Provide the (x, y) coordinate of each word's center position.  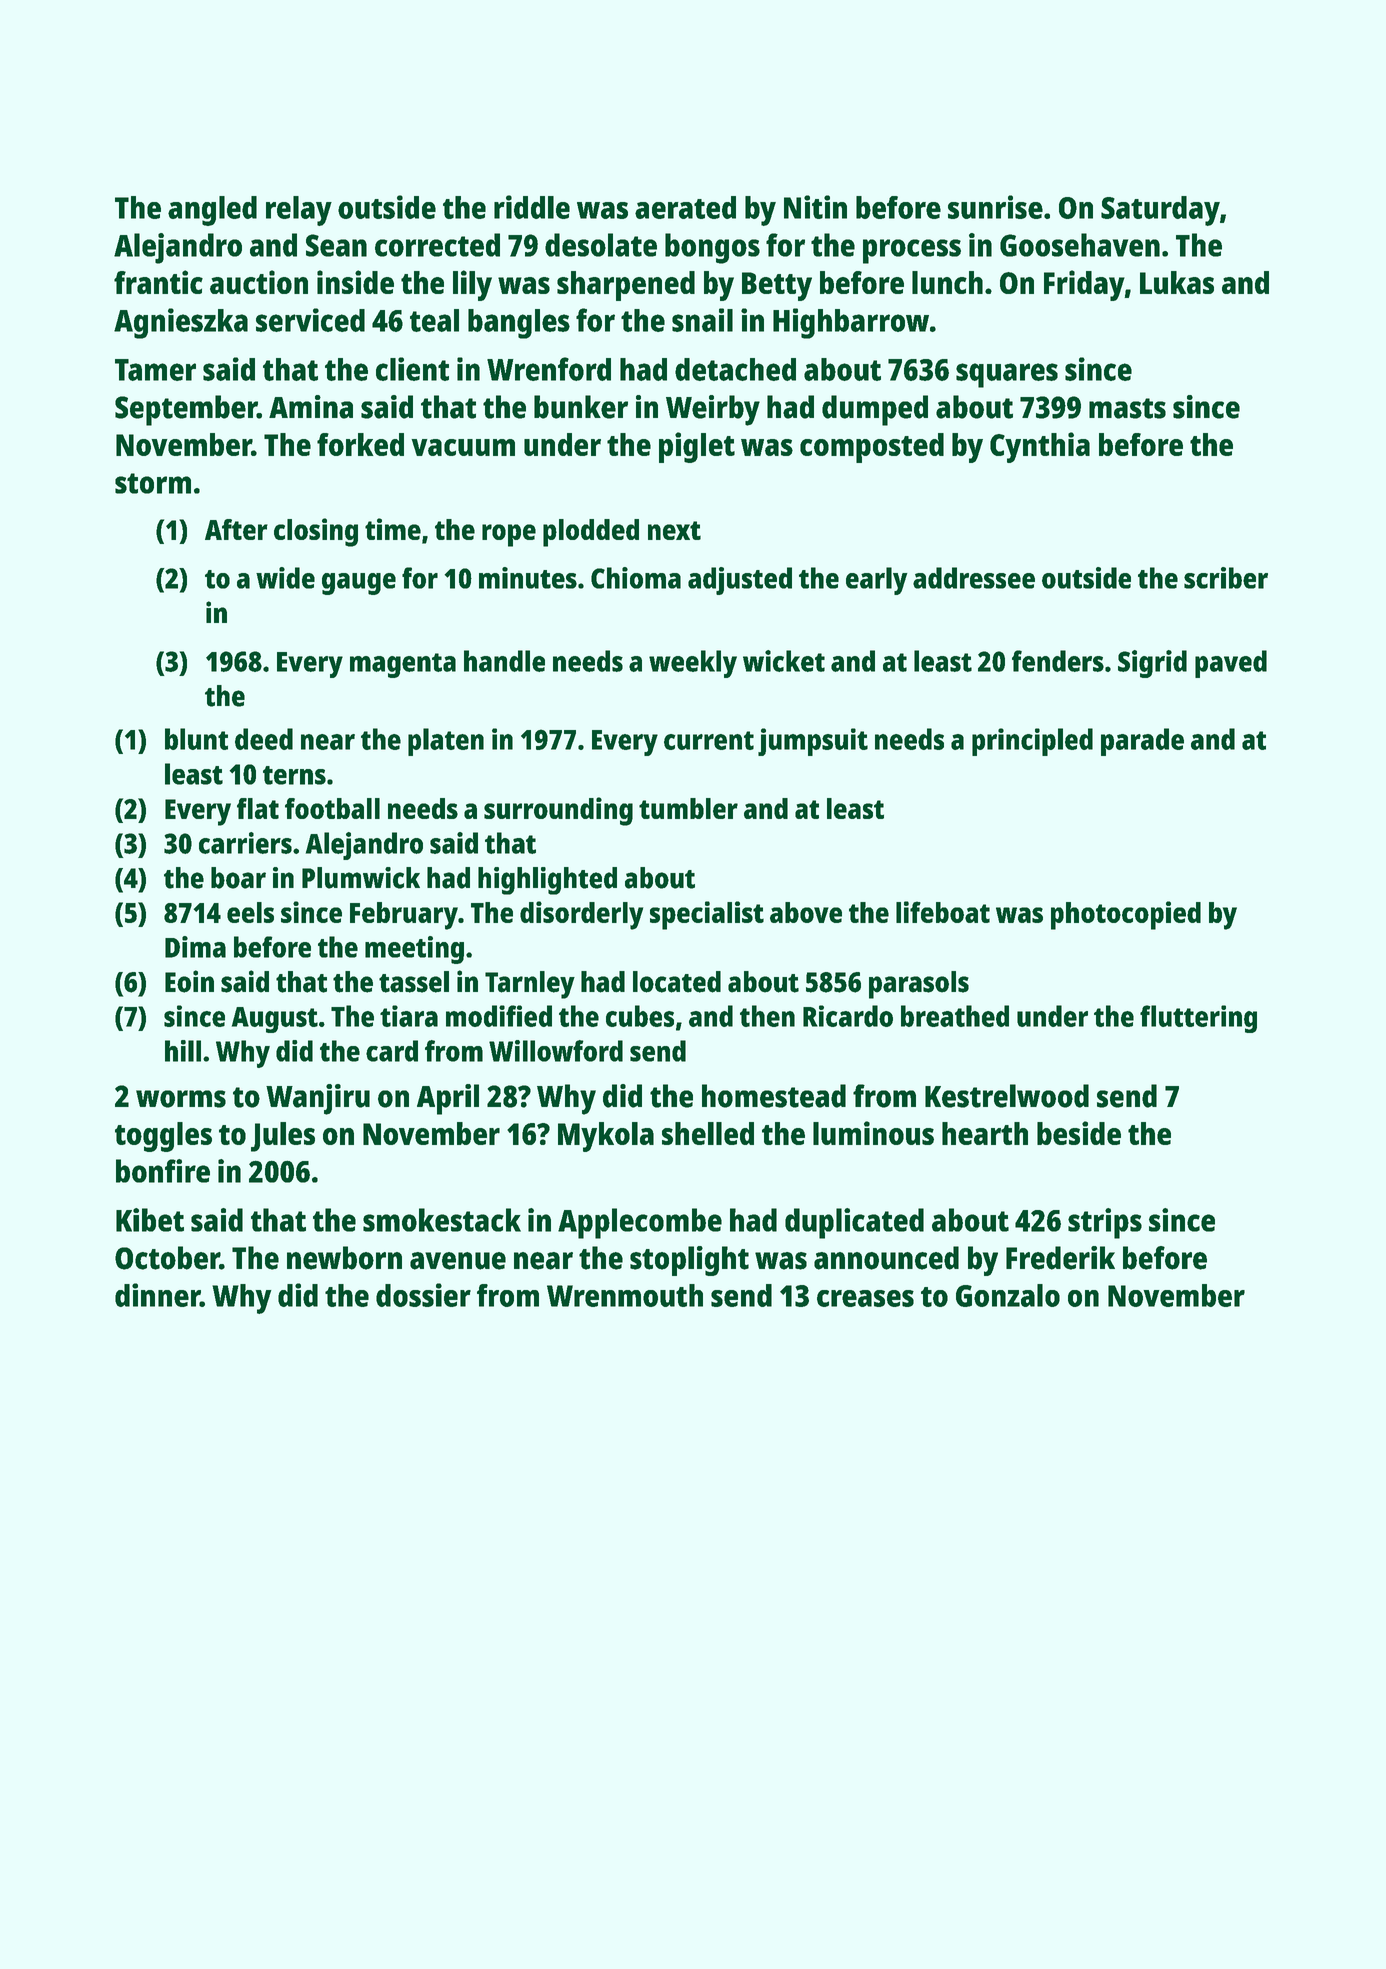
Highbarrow (851, 323)
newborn (344, 1258)
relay (299, 211)
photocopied (1126, 915)
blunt (196, 739)
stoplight (689, 1261)
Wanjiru (318, 1099)
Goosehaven (1080, 245)
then (767, 1016)
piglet (697, 447)
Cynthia (1040, 447)
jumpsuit (813, 742)
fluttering (1198, 1019)
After (236, 529)
